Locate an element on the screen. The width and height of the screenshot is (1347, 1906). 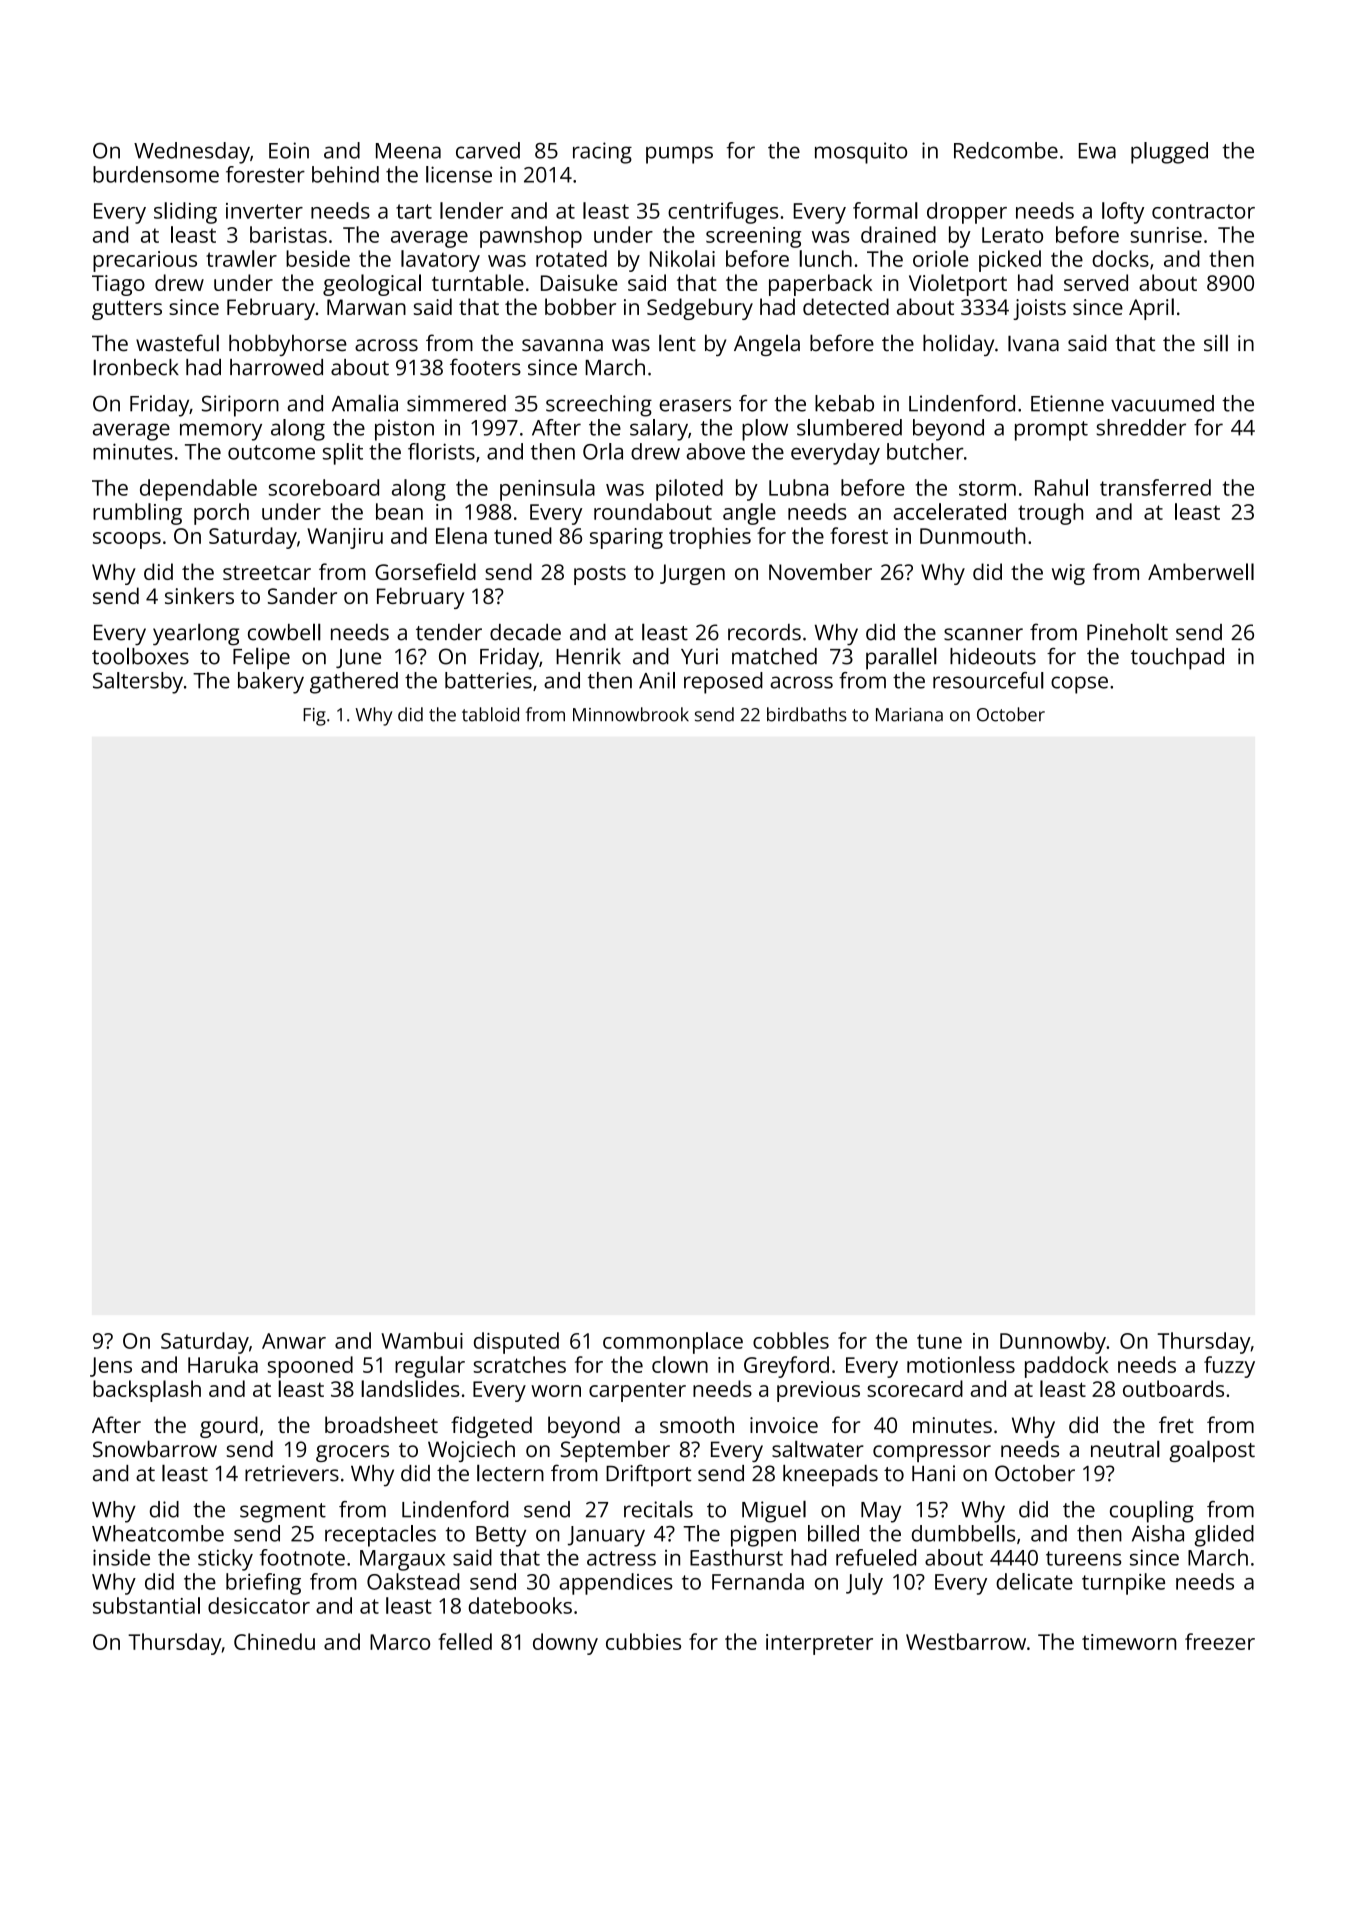
Minnowbrook is located at coordinates (631, 714).
